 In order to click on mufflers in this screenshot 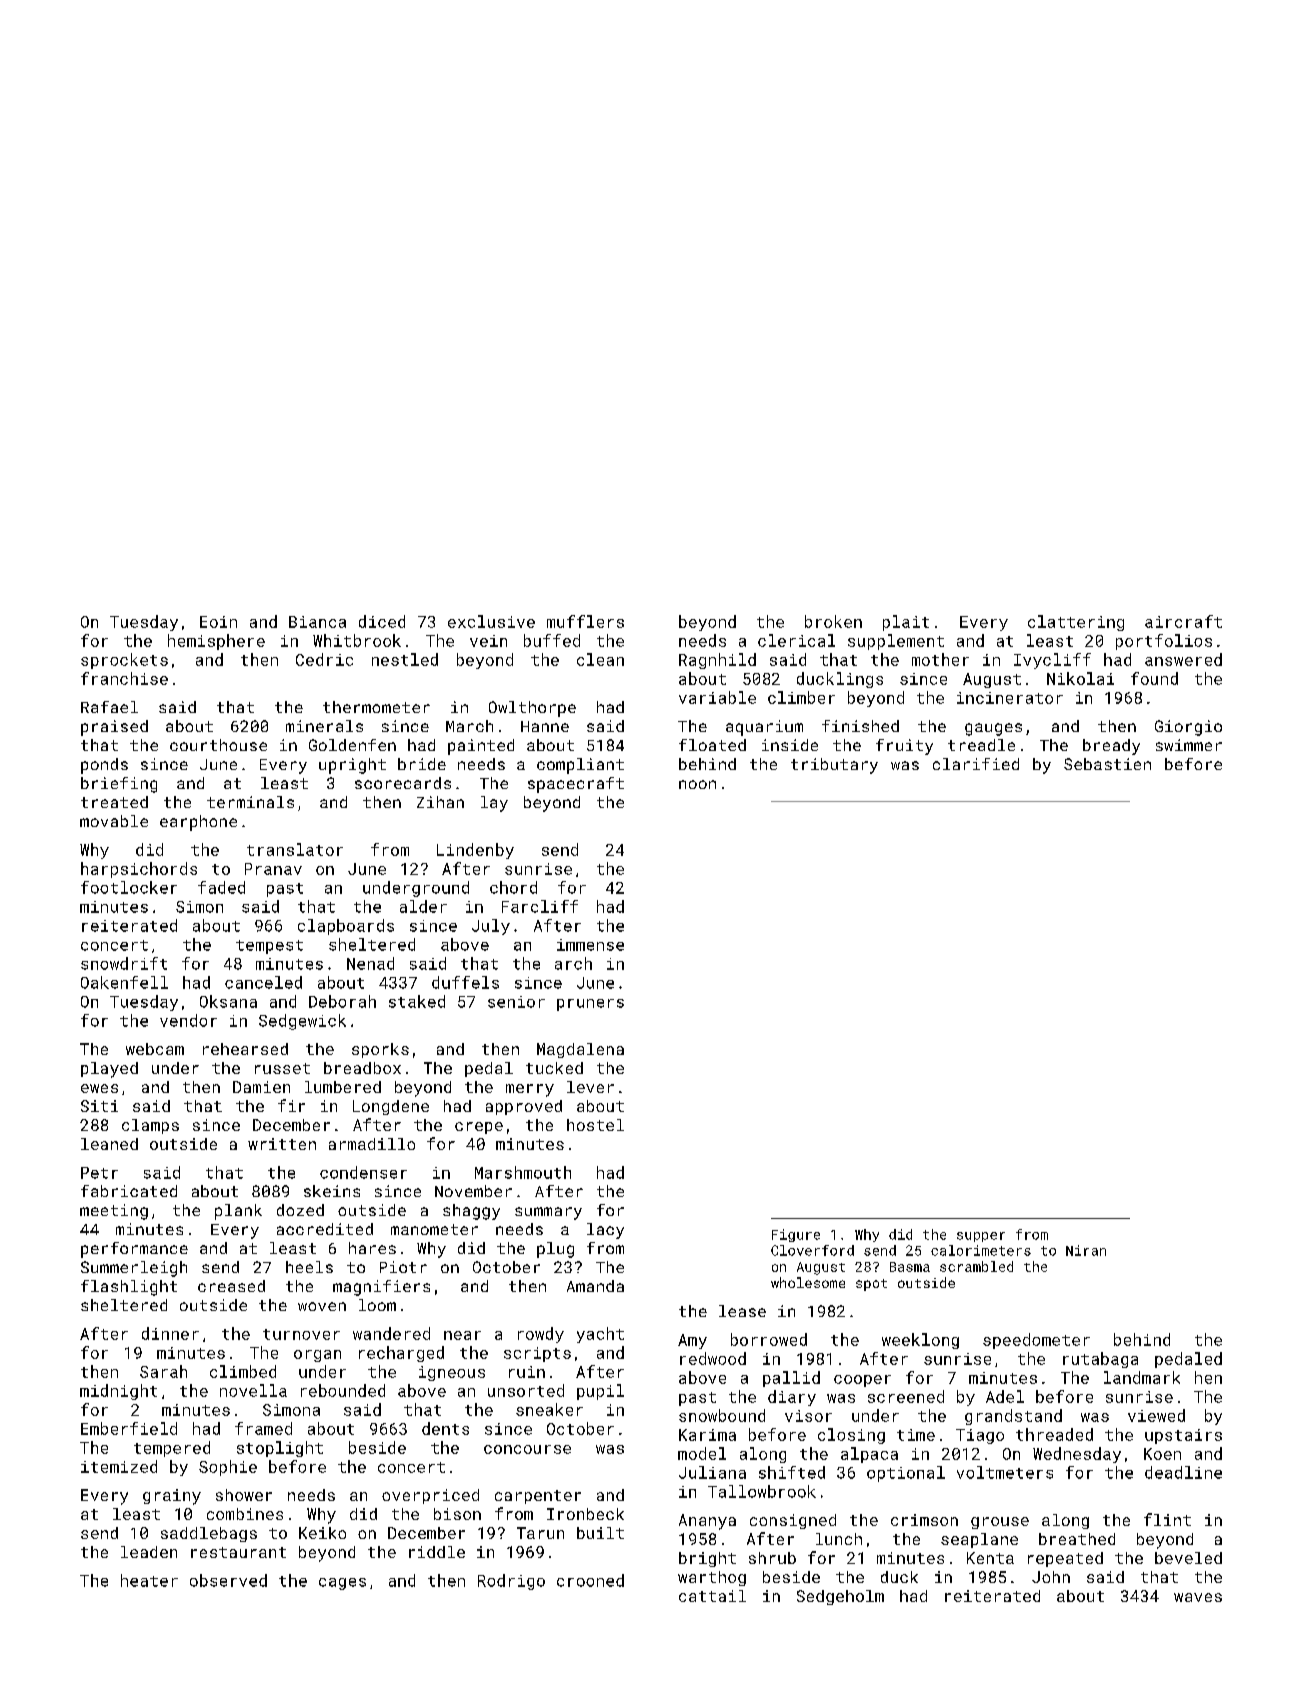, I will do `click(585, 621)`.
